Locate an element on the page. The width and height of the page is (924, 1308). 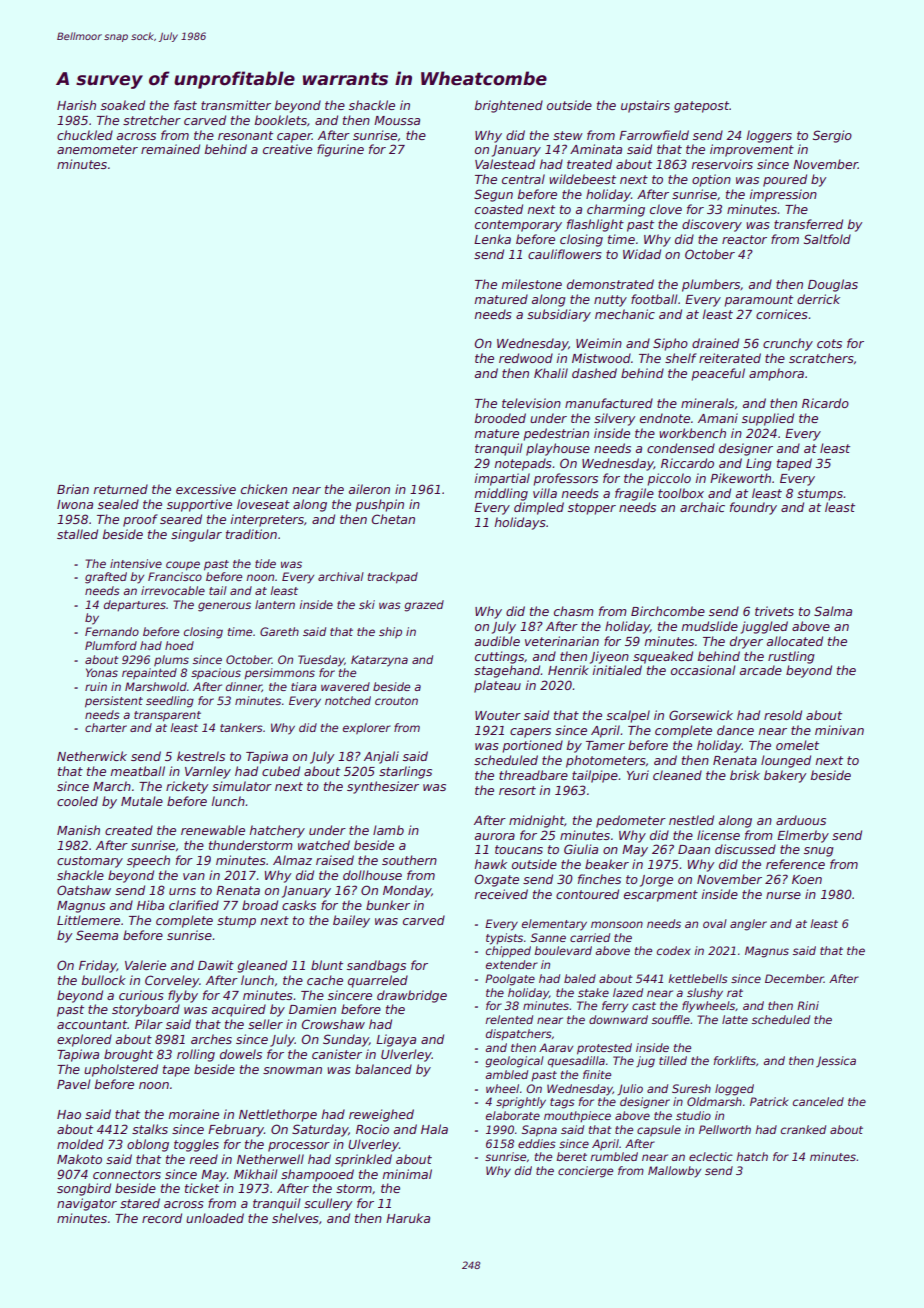
Sapna is located at coordinates (539, 1131).
